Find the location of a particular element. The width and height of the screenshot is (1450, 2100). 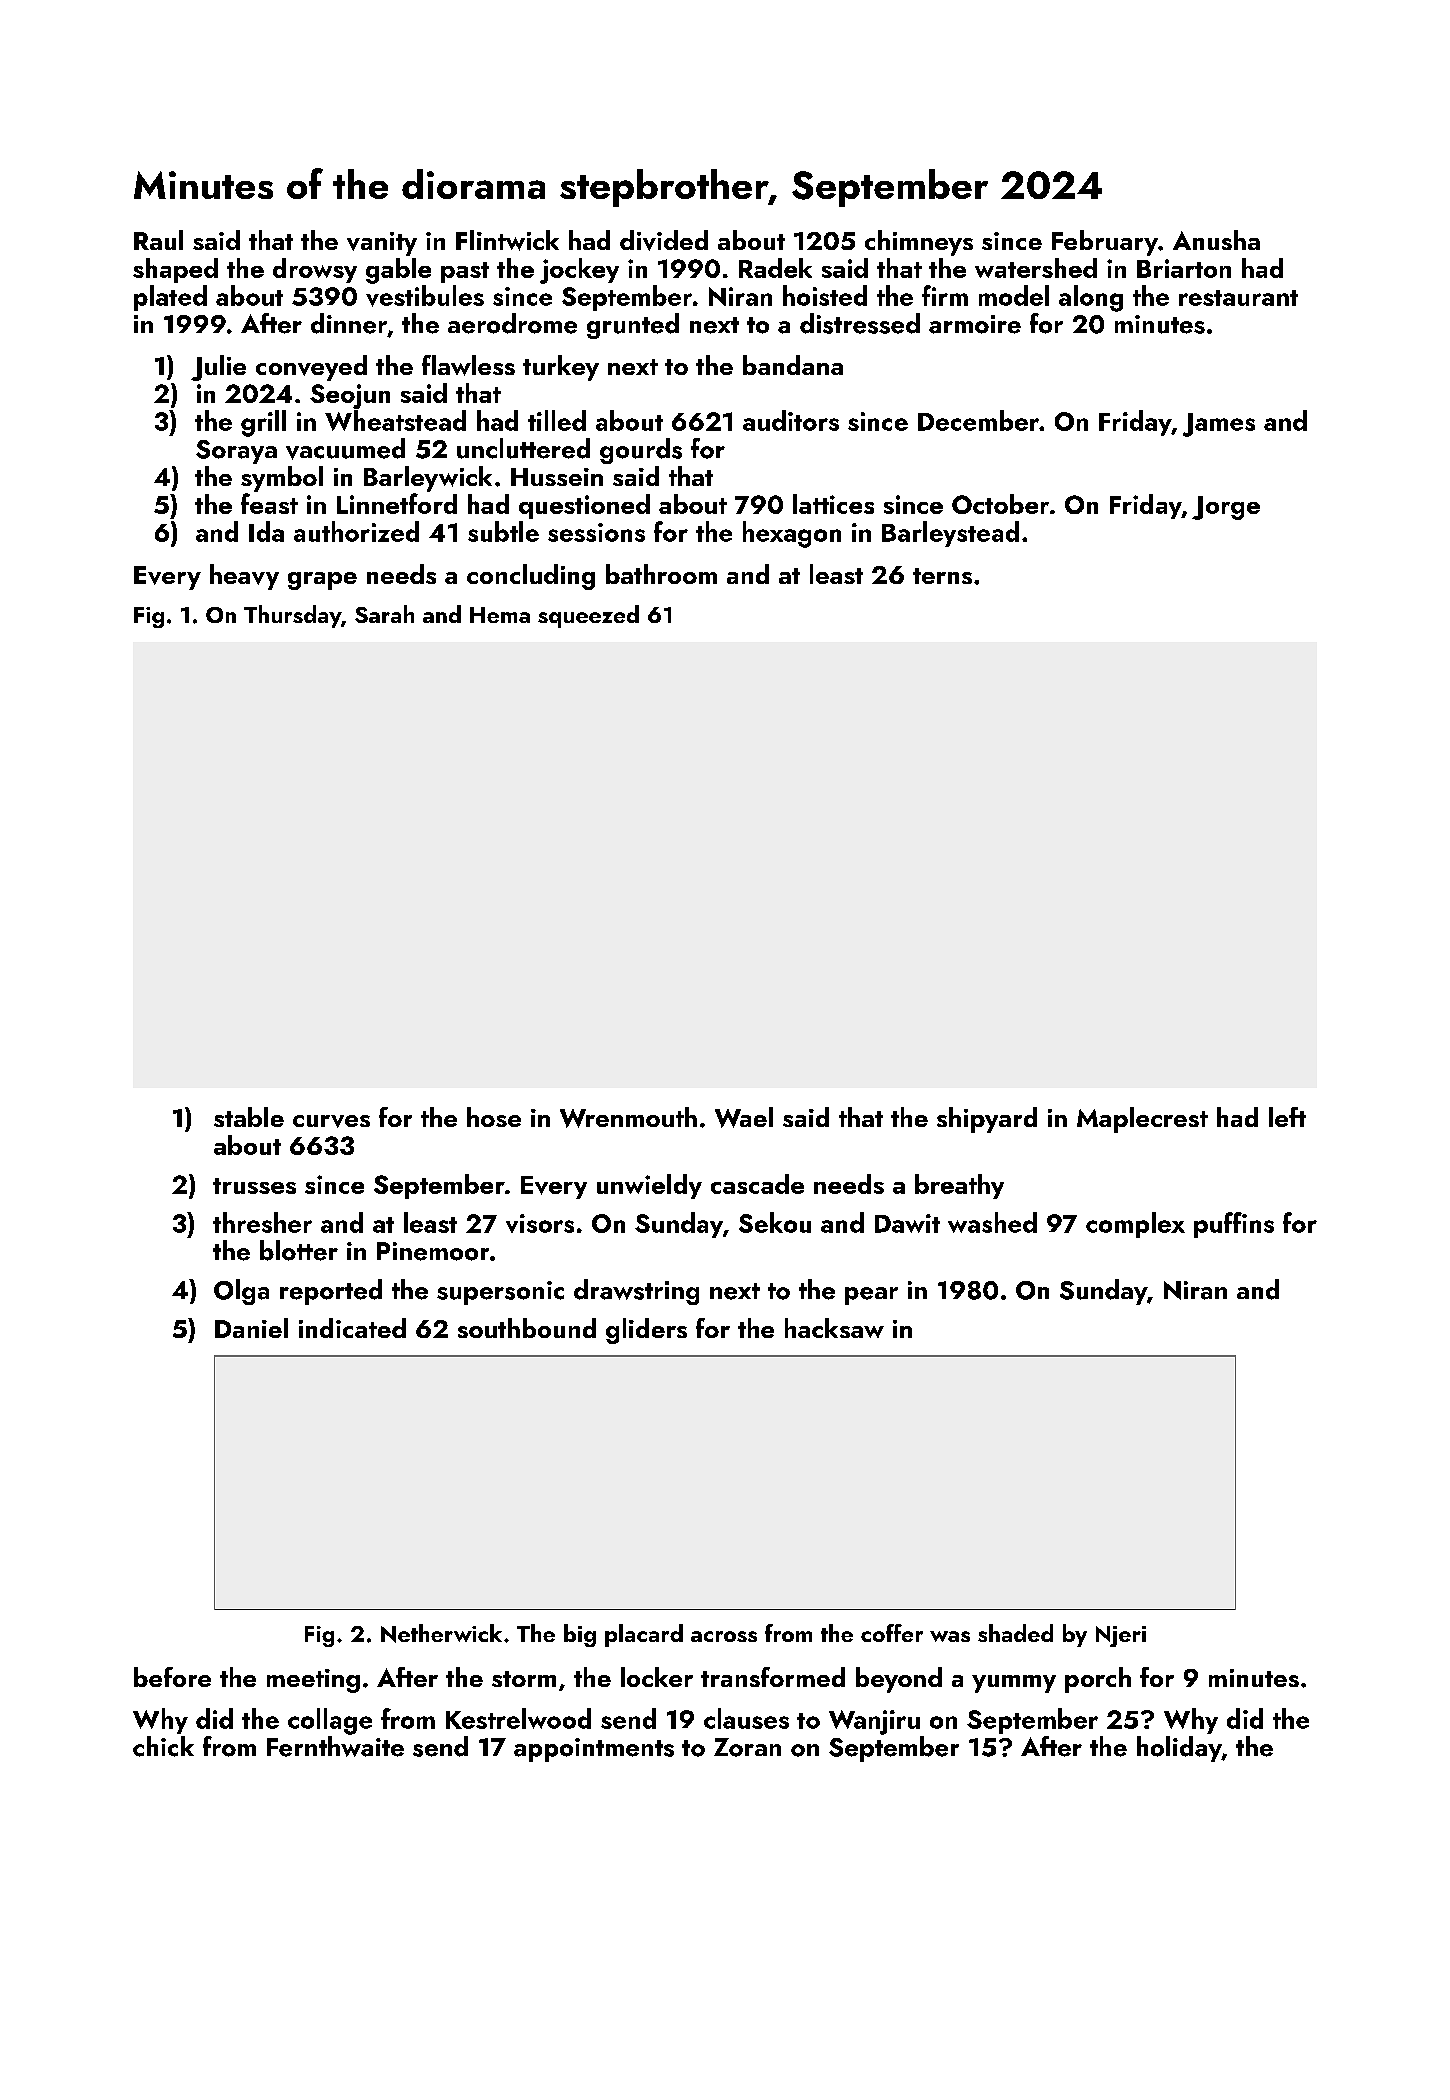

squeezed is located at coordinates (588, 616).
